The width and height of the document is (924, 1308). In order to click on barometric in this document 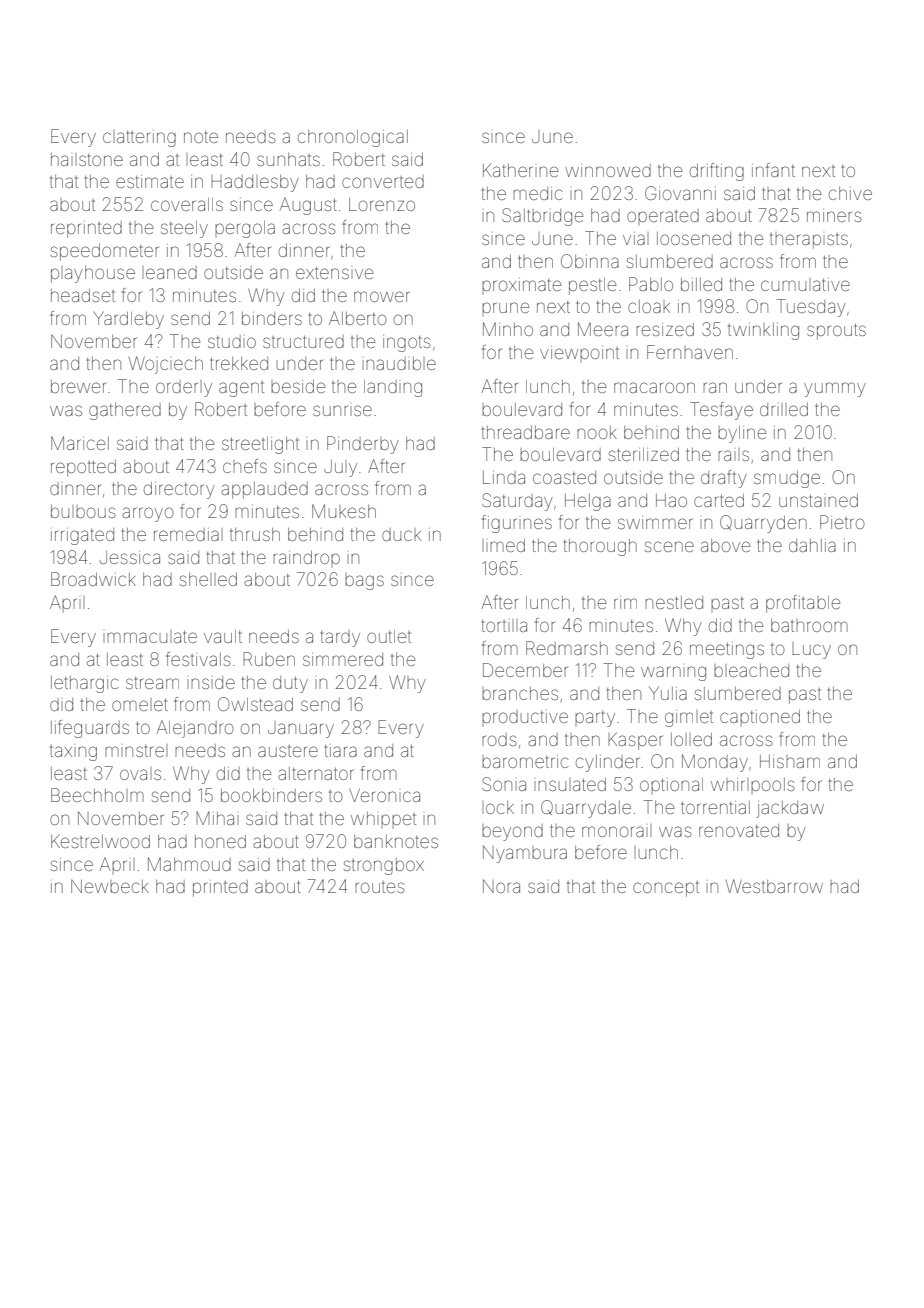, I will do `click(525, 761)`.
